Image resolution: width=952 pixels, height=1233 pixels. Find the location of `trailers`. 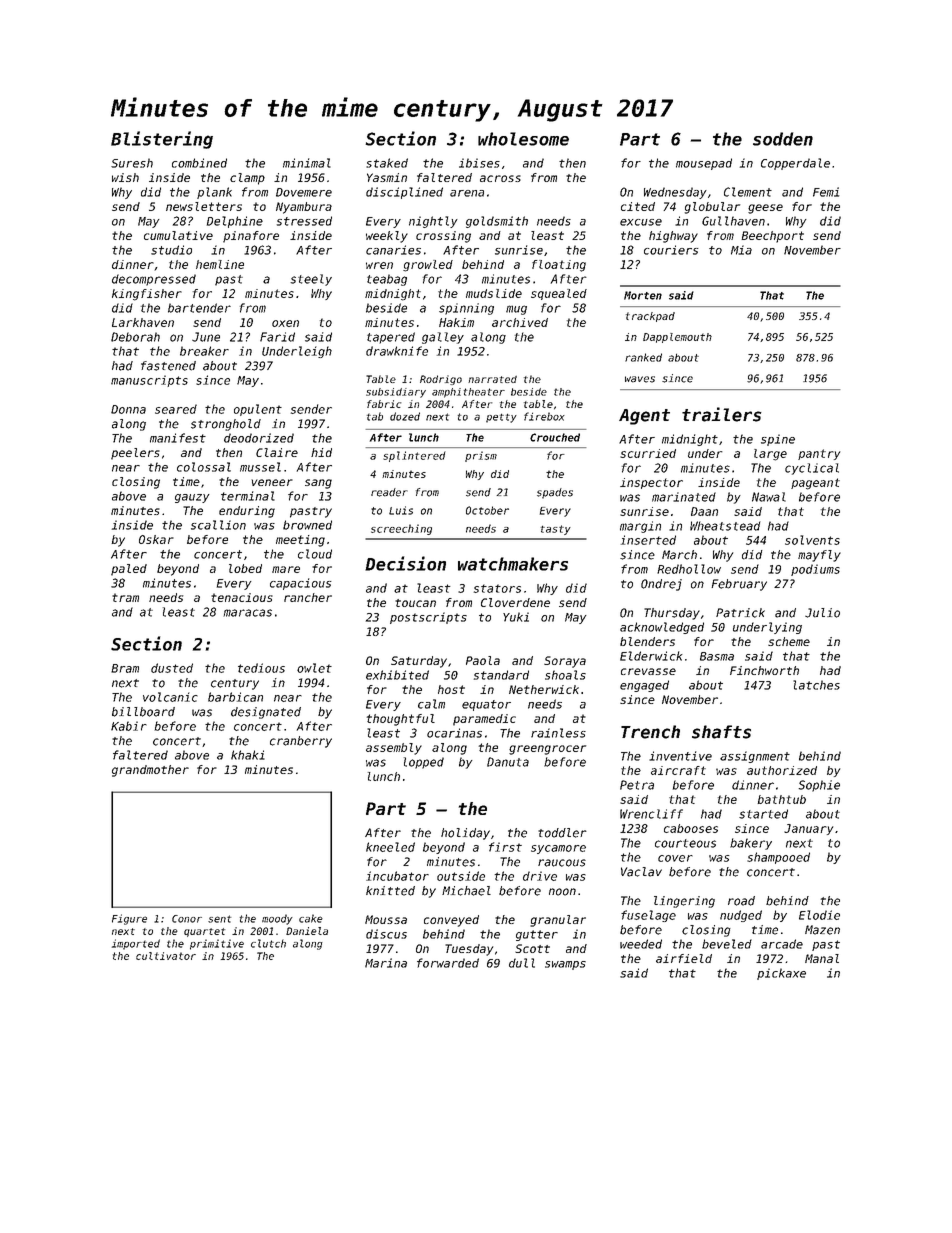

trailers is located at coordinates (722, 414).
